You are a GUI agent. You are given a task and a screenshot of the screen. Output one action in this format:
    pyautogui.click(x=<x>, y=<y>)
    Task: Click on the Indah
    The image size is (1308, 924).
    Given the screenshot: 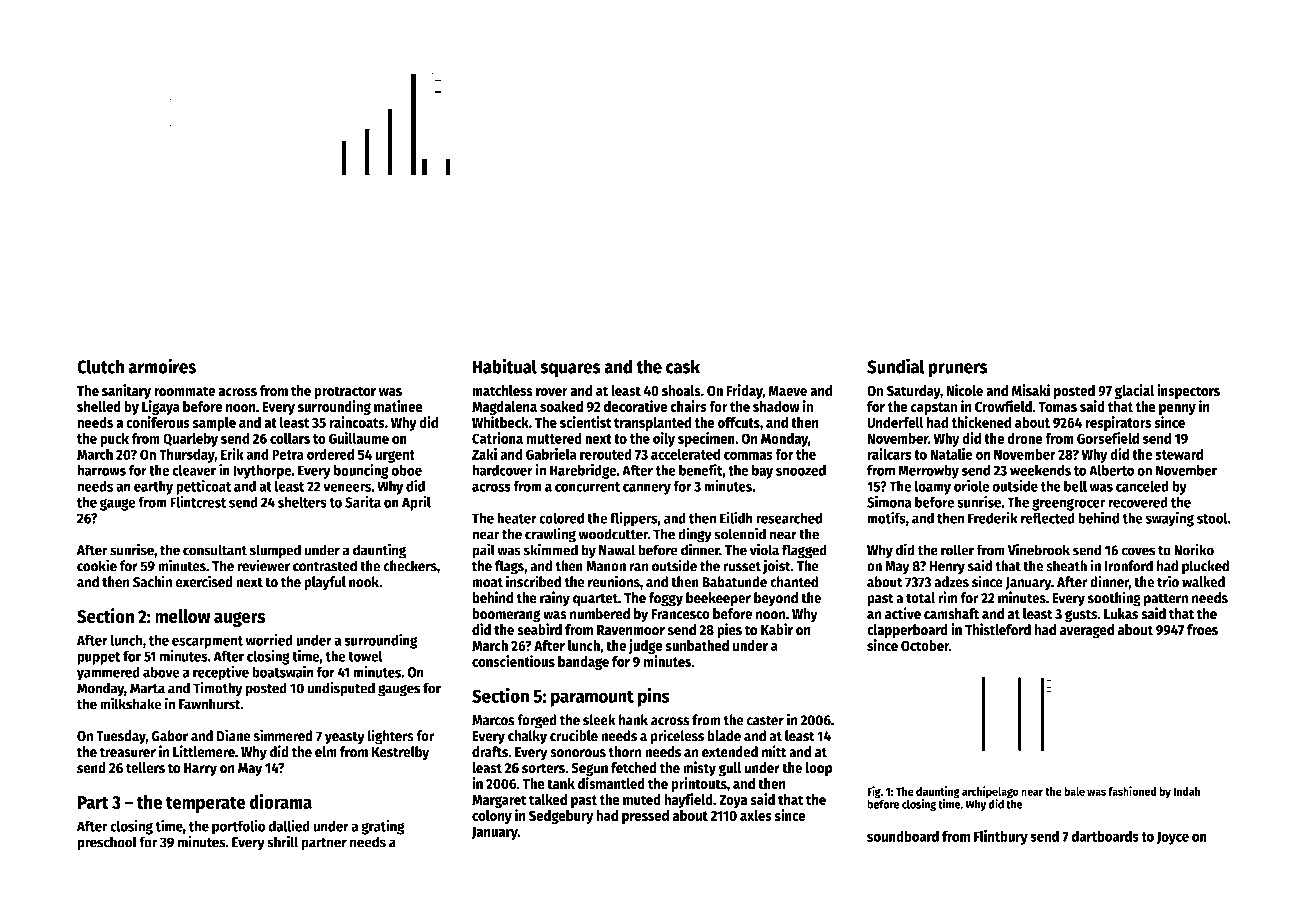 What is the action you would take?
    pyautogui.click(x=1187, y=791)
